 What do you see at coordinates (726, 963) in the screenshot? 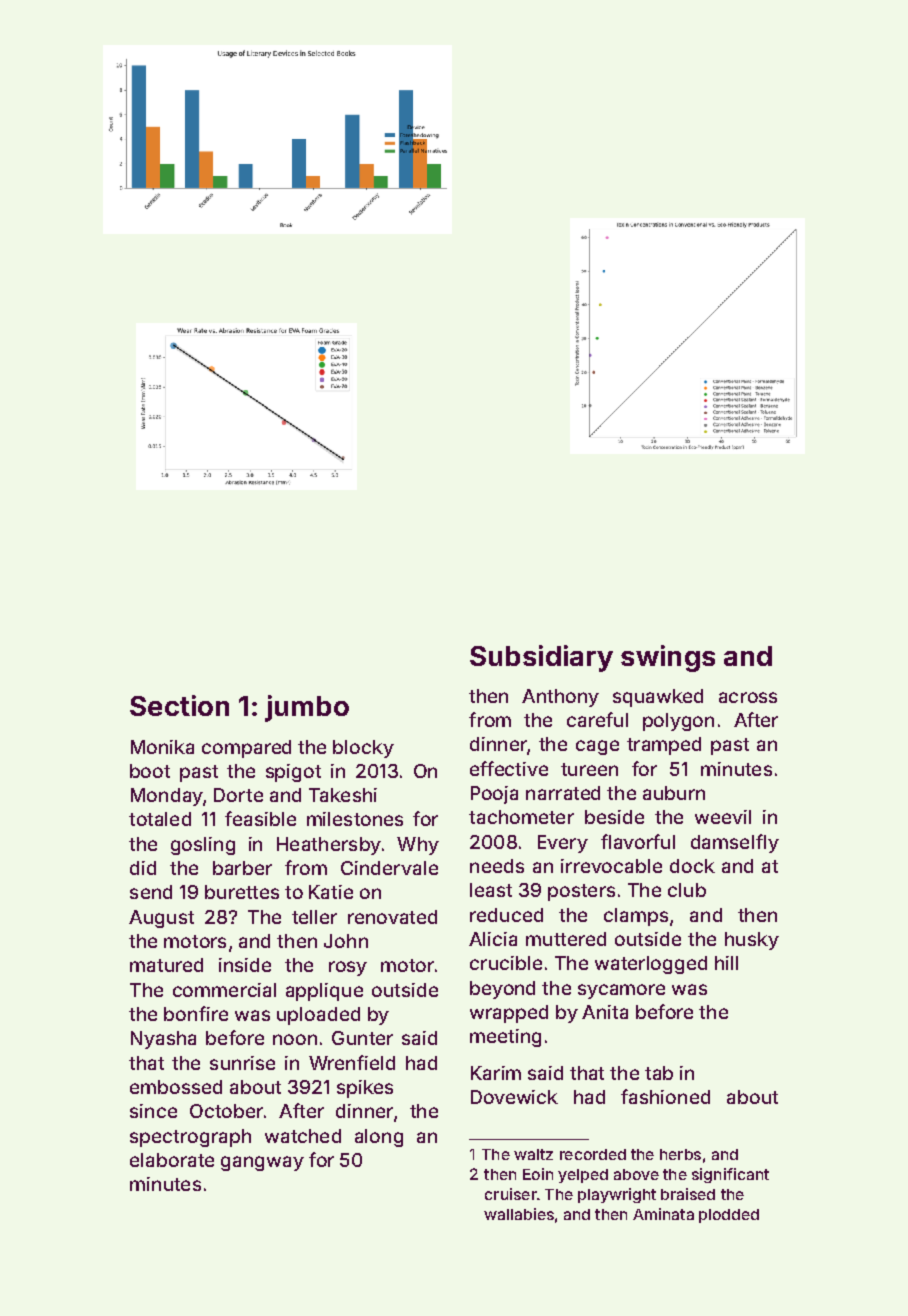
I see `hill` at bounding box center [726, 963].
